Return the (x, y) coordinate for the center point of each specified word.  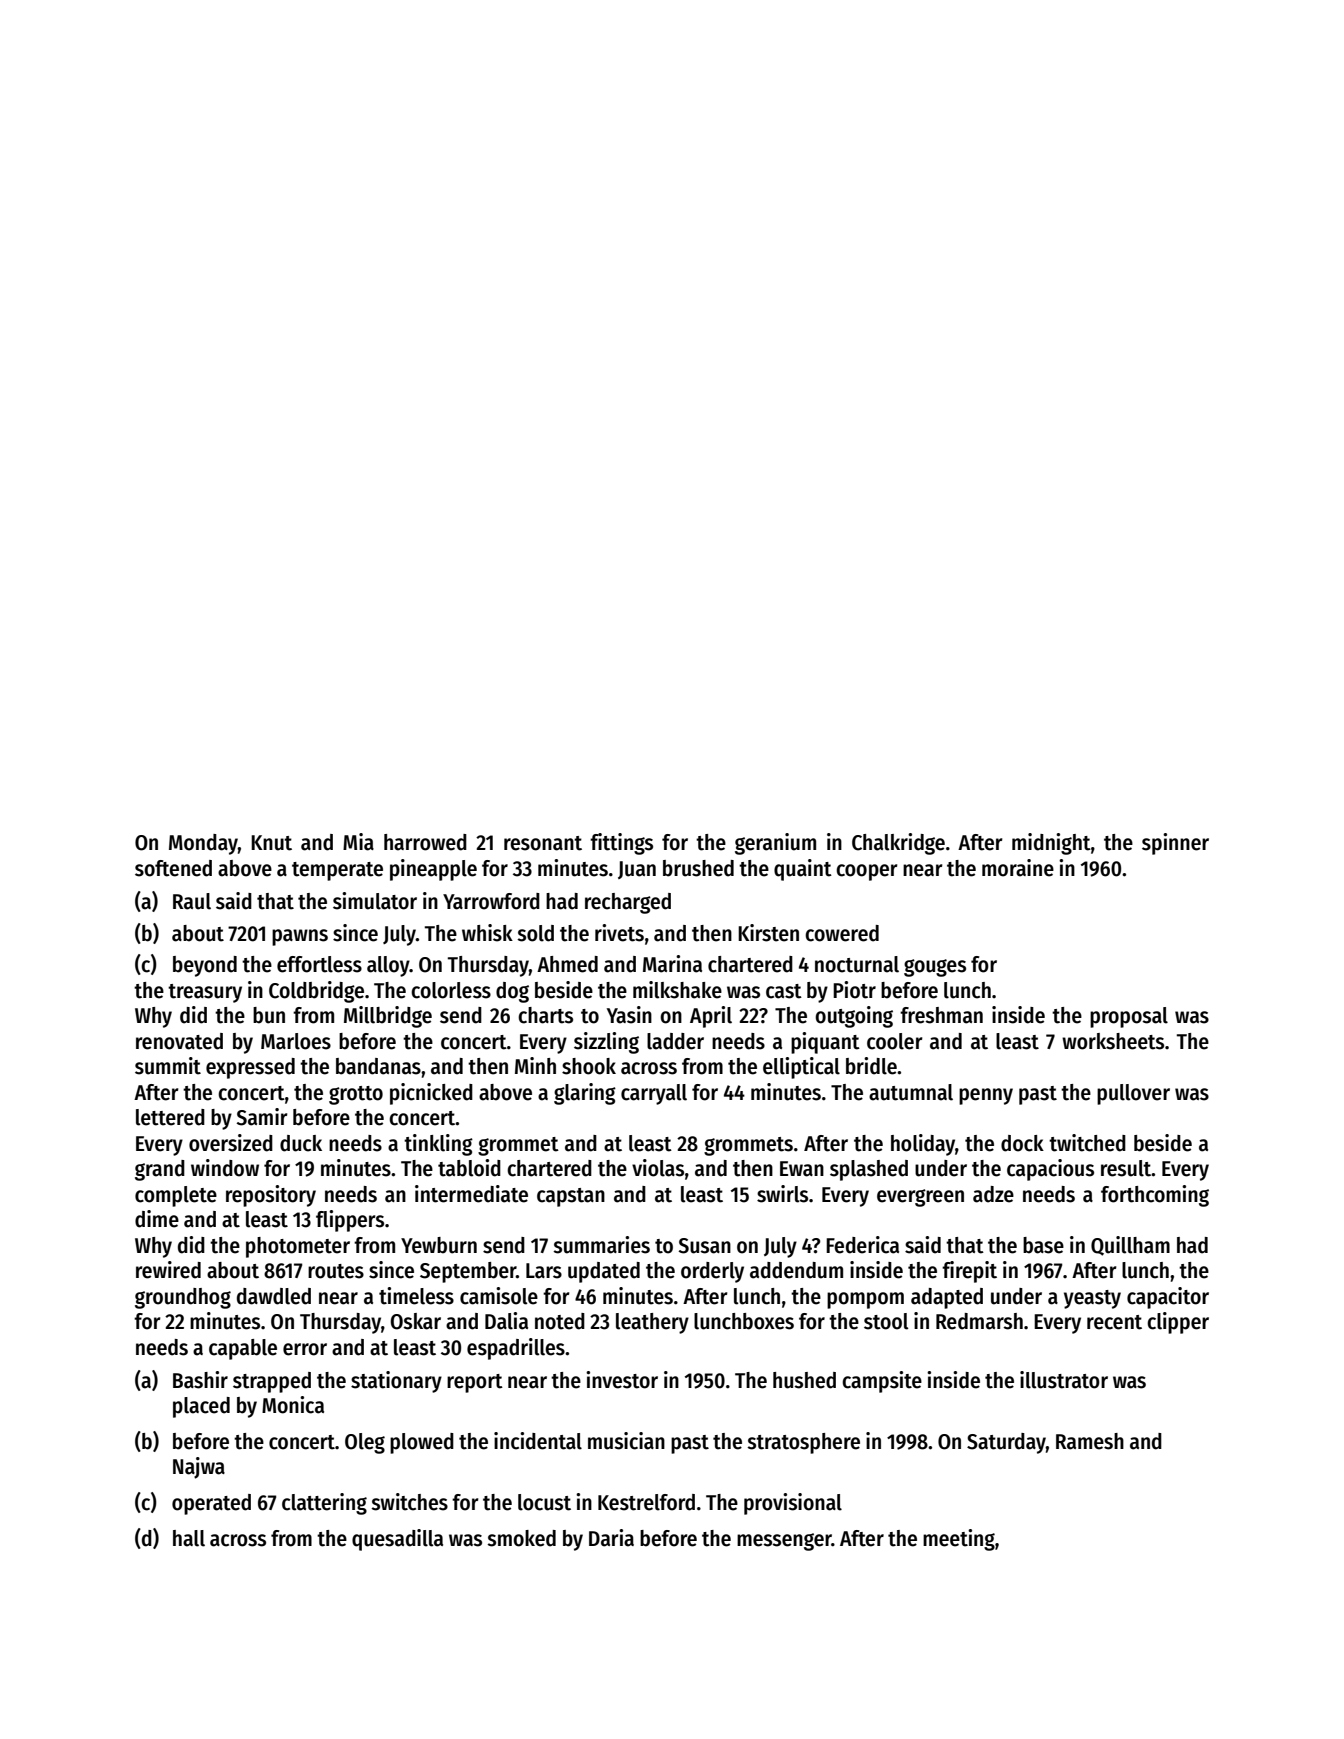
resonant (543, 843)
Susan (704, 1246)
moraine (1018, 868)
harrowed (425, 842)
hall (189, 1538)
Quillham (1130, 1246)
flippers (350, 1221)
